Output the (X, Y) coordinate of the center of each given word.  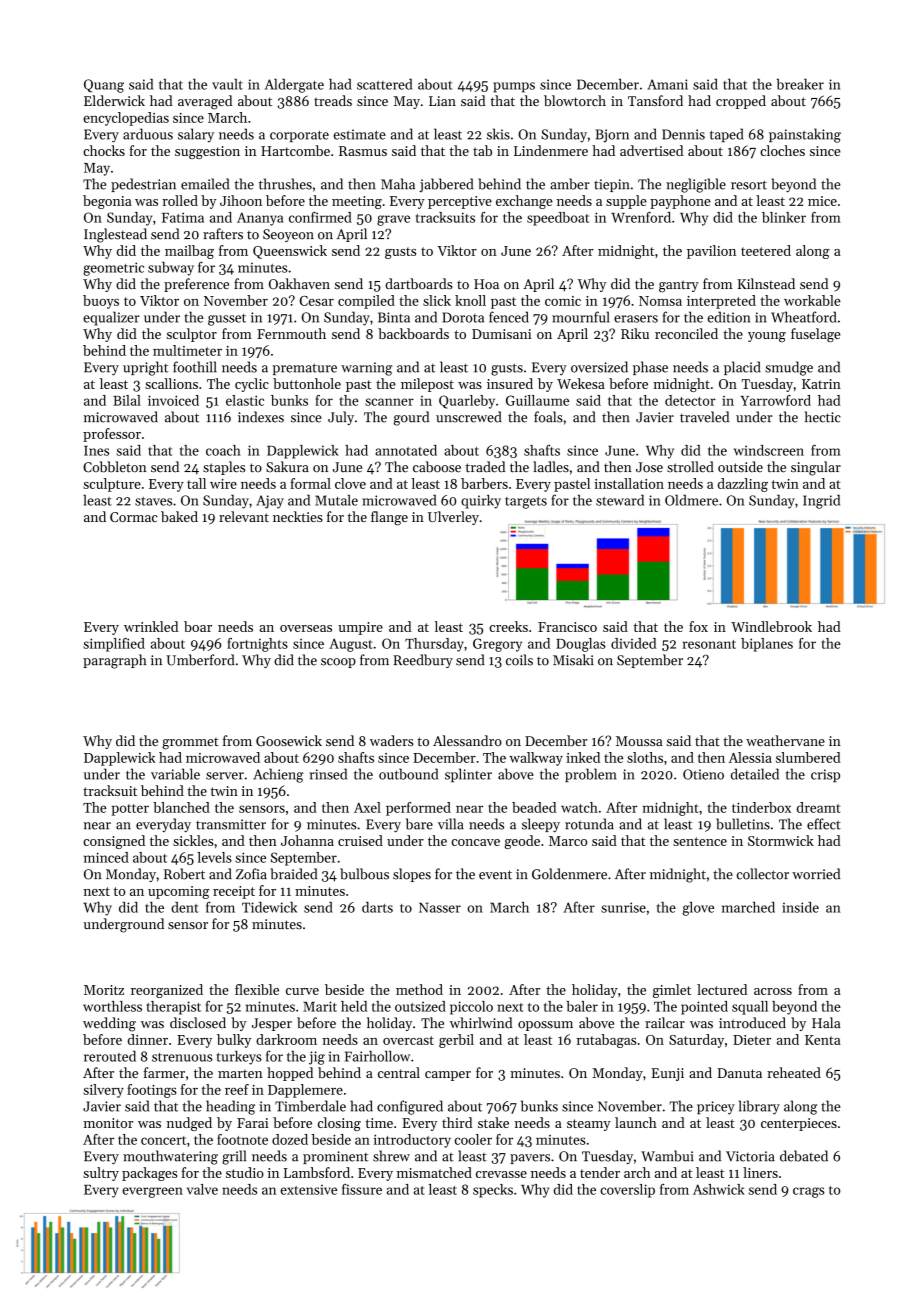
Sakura (287, 467)
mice (822, 201)
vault (227, 84)
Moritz (104, 990)
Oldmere (691, 500)
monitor (108, 1123)
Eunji (667, 1074)
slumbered (808, 757)
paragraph (115, 661)
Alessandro (467, 740)
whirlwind (481, 1023)
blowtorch (575, 100)
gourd (411, 418)
